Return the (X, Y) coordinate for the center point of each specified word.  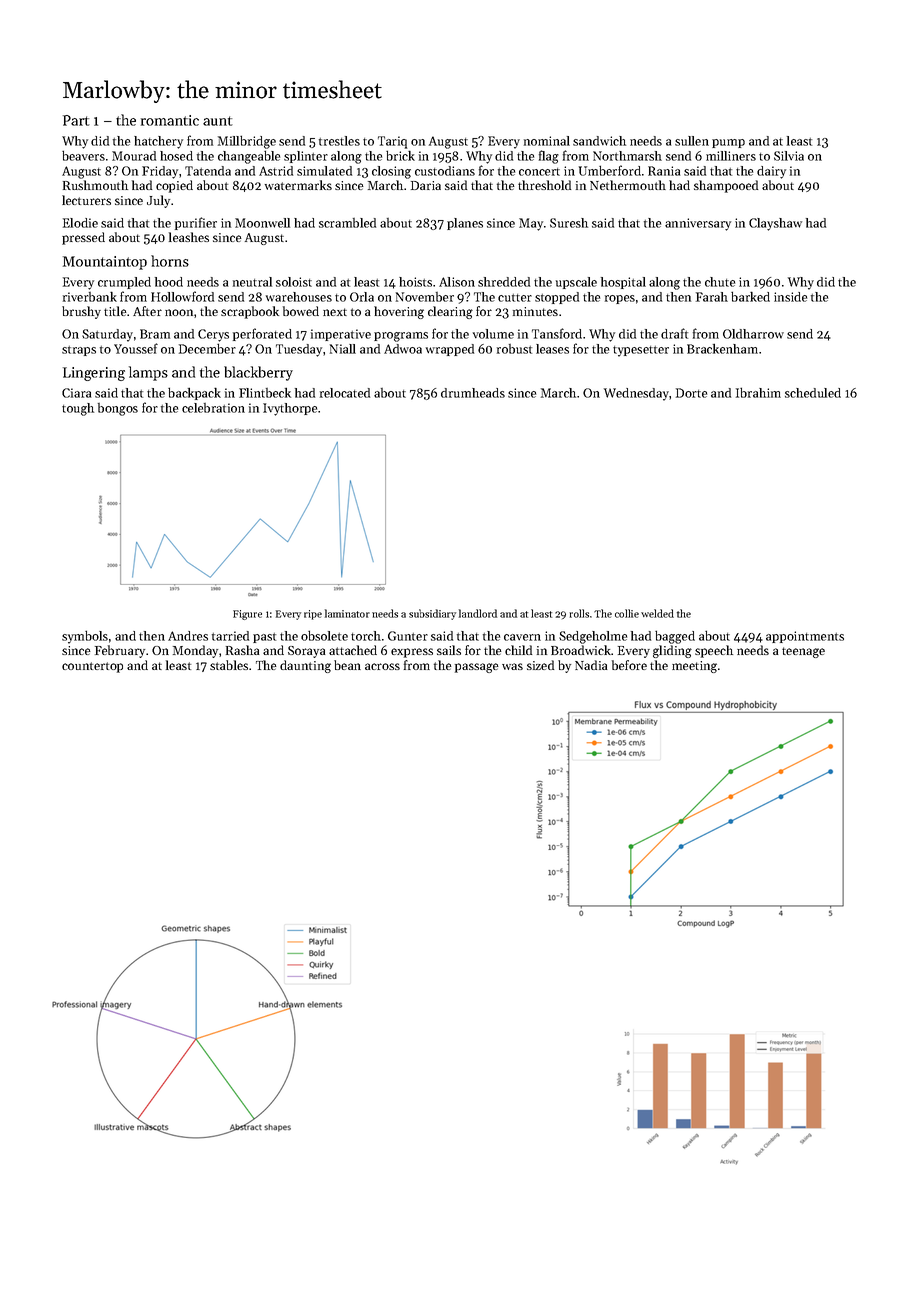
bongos (118, 409)
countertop (92, 667)
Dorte (691, 393)
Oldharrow (753, 334)
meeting (694, 667)
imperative (341, 335)
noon (179, 312)
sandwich (599, 141)
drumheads (473, 393)
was (512, 666)
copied (174, 186)
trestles (339, 141)
